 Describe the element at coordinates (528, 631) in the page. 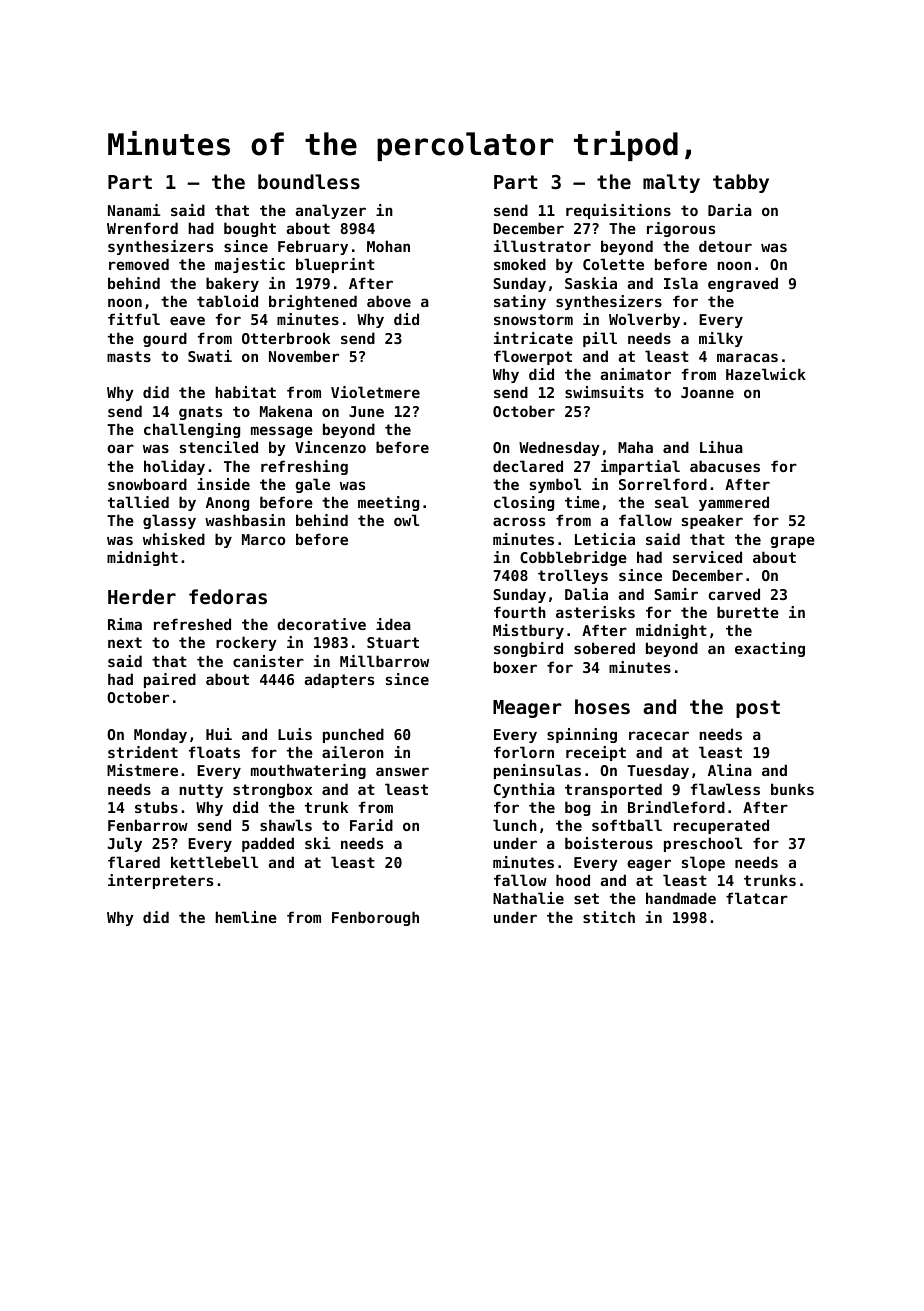

I see `Mistbury` at that location.
